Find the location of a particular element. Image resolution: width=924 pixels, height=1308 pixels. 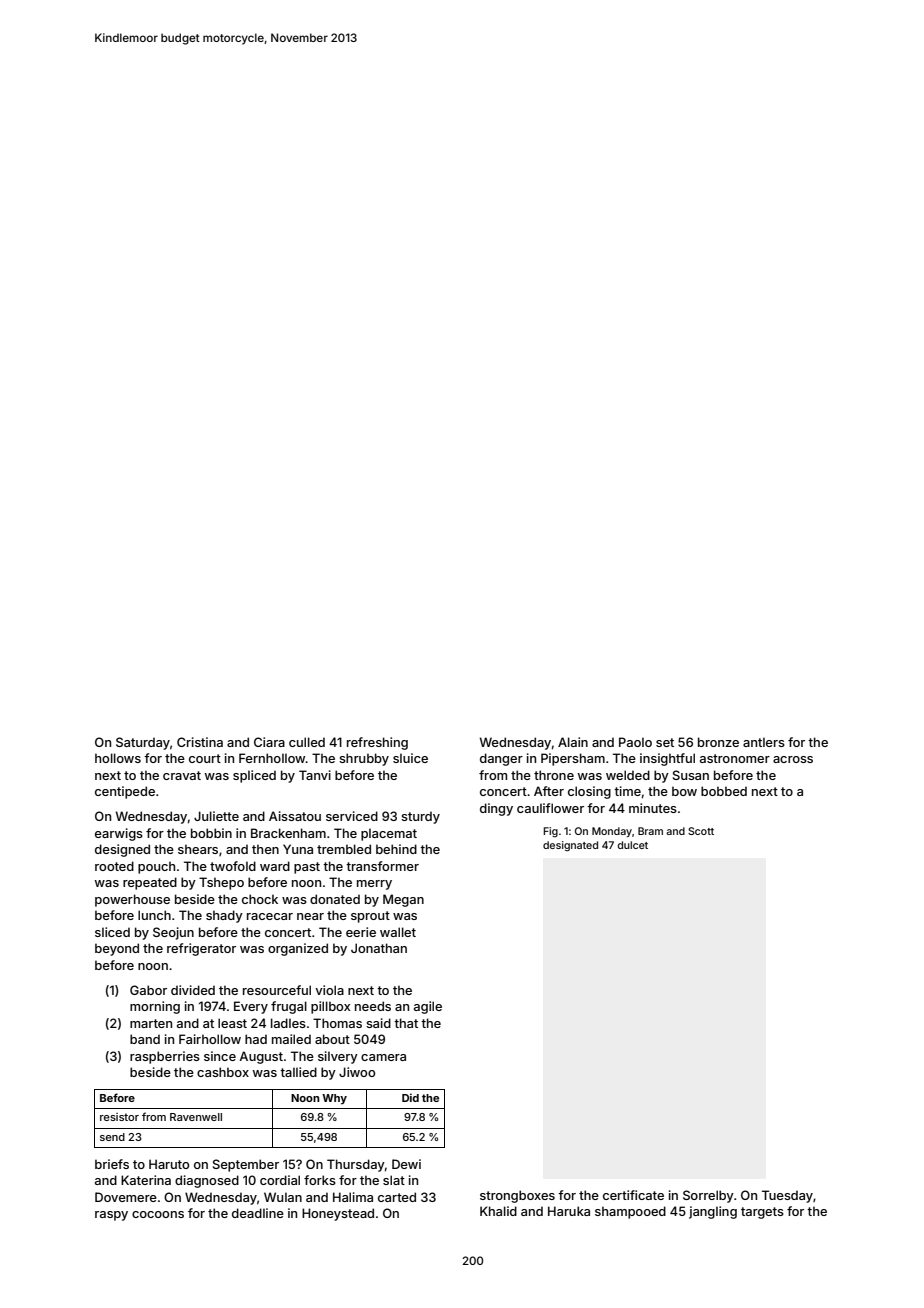

shady is located at coordinates (224, 916).
